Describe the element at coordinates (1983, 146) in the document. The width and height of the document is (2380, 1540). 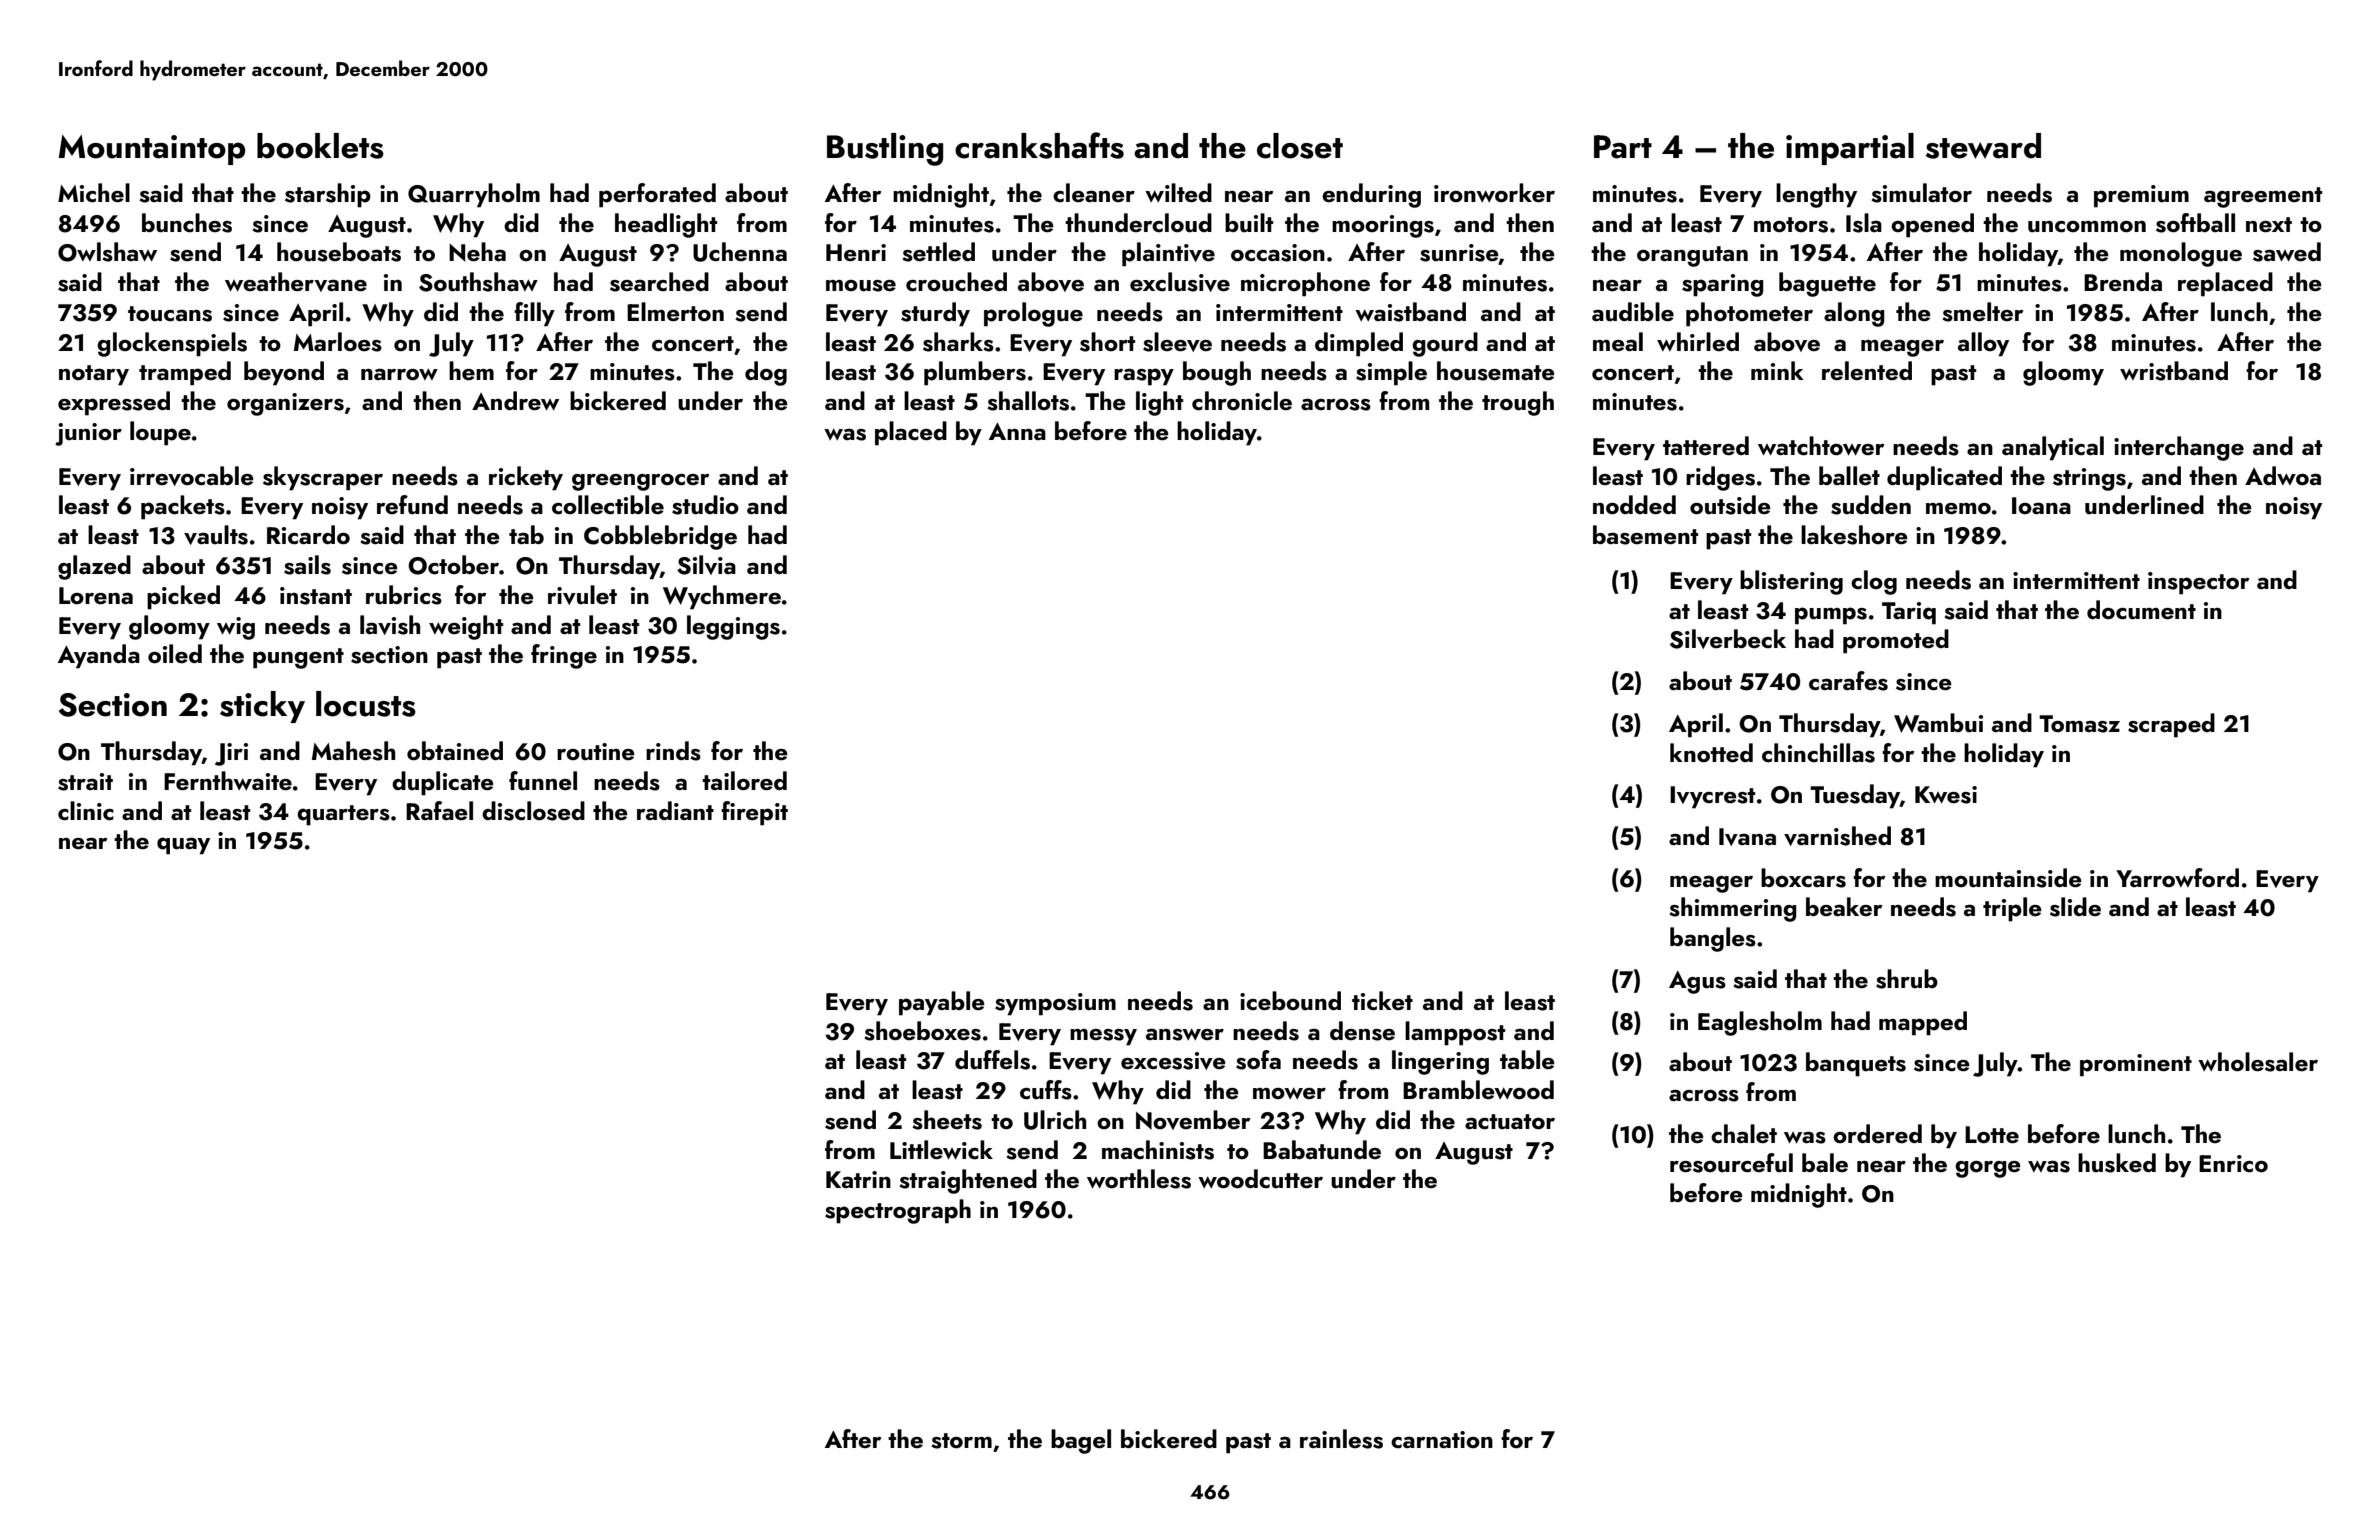
I see `steward` at that location.
